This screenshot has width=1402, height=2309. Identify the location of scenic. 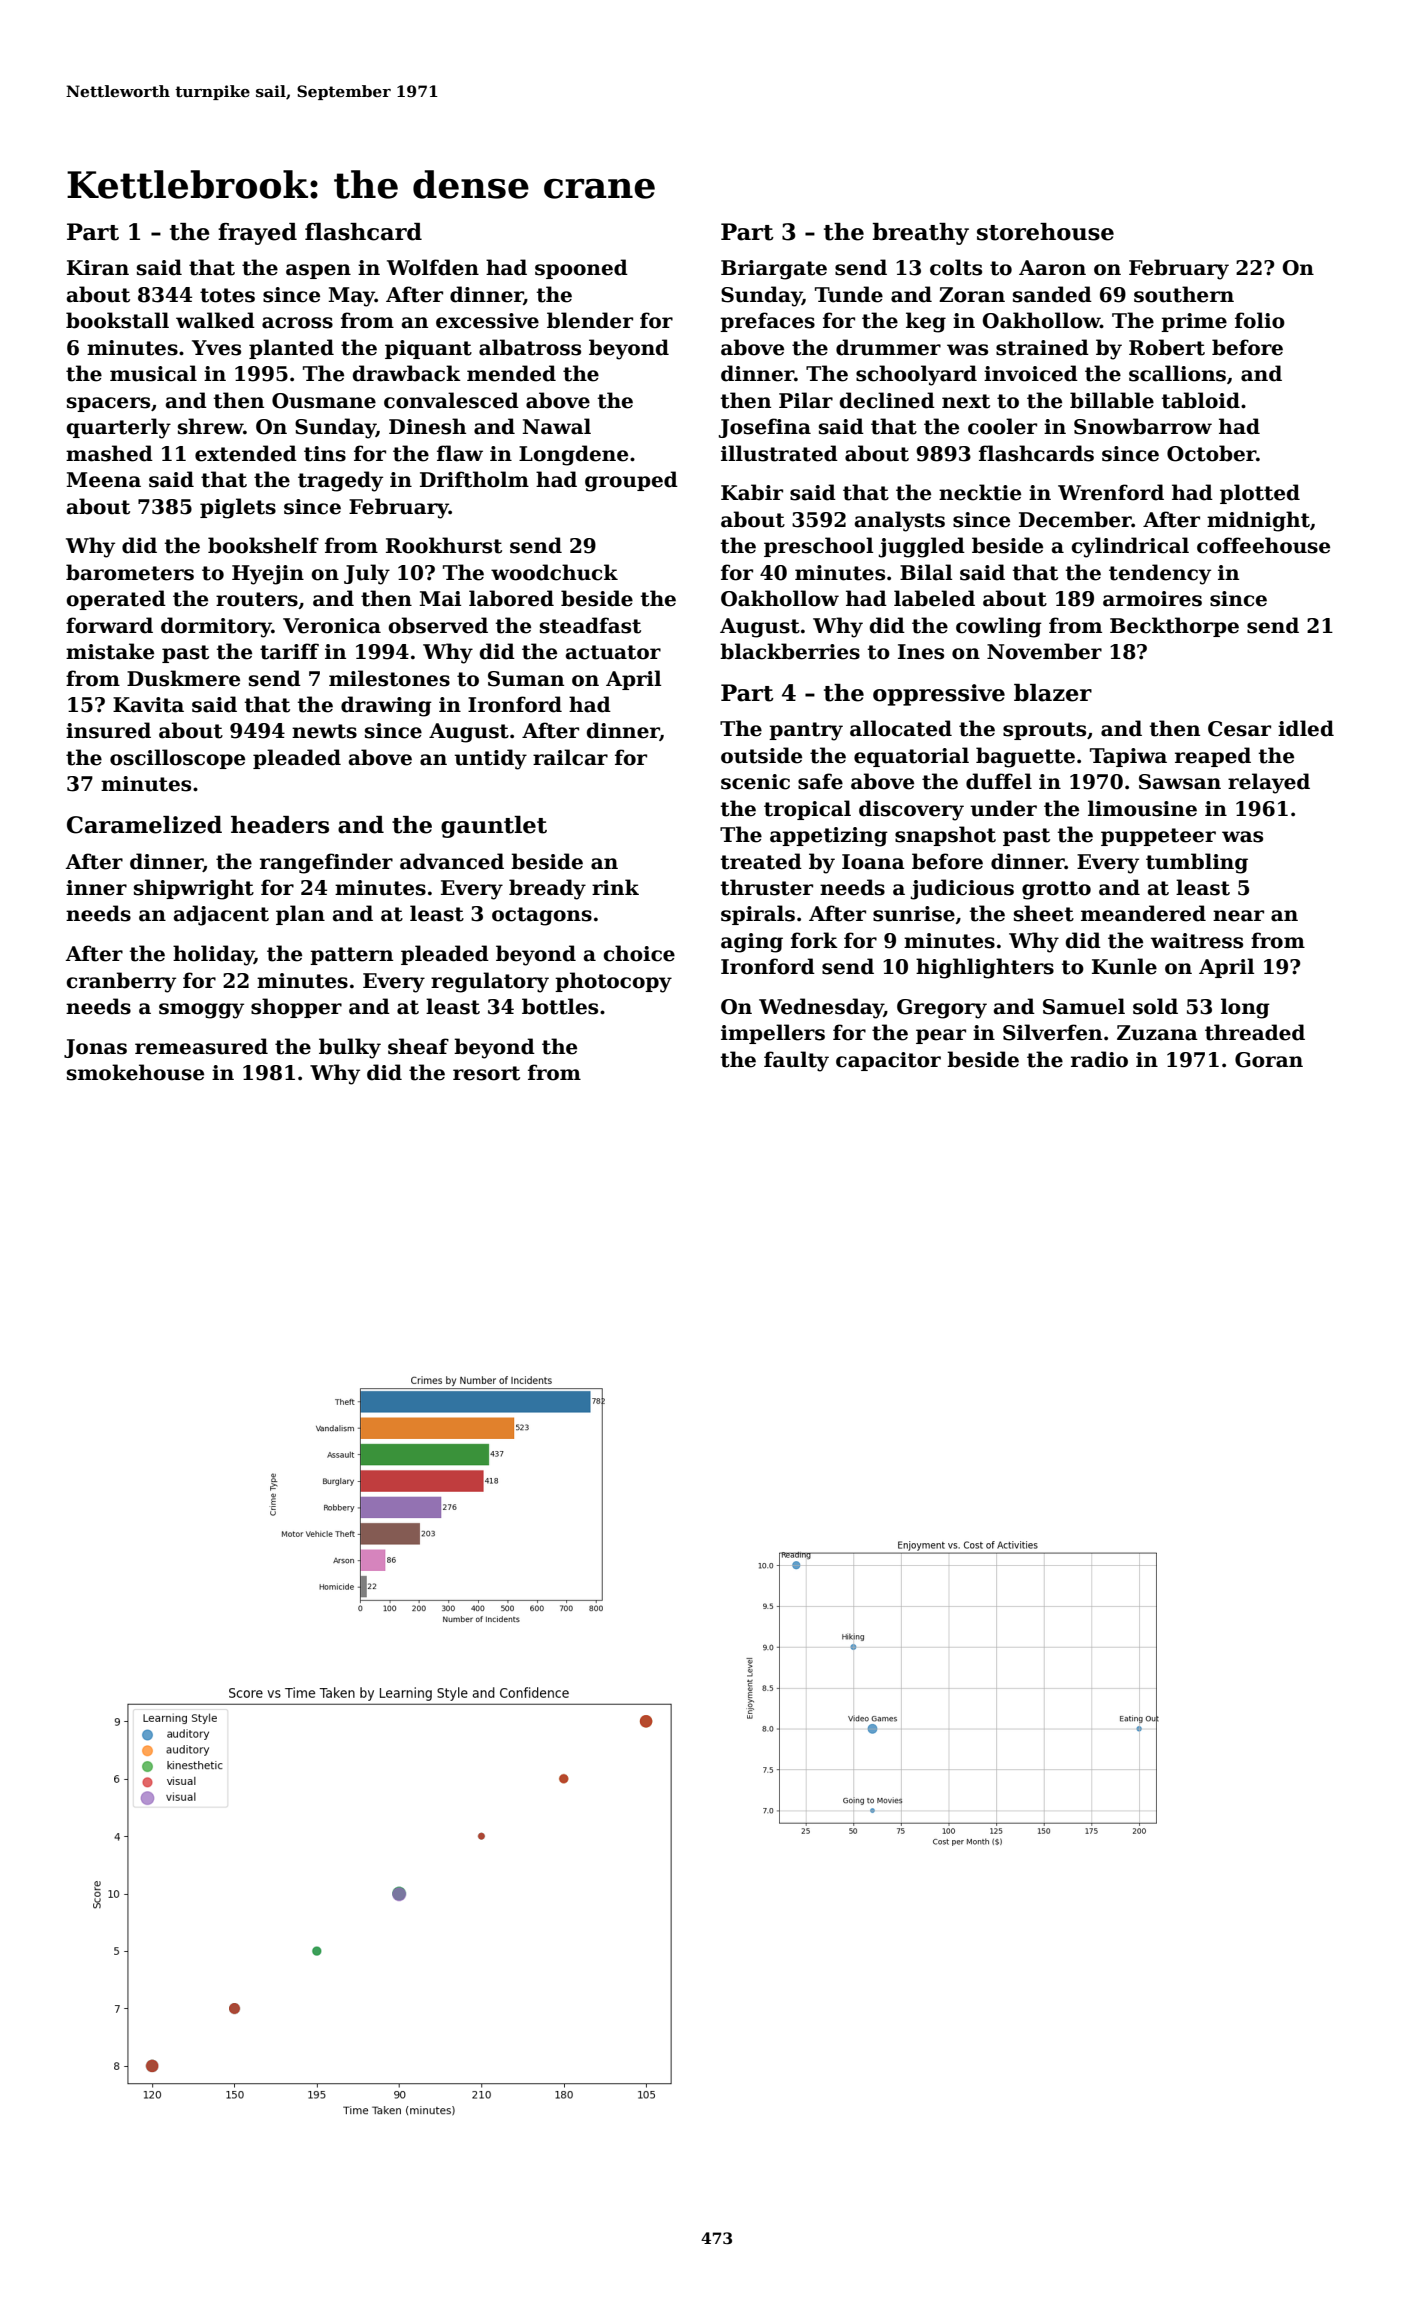
(755, 782).
